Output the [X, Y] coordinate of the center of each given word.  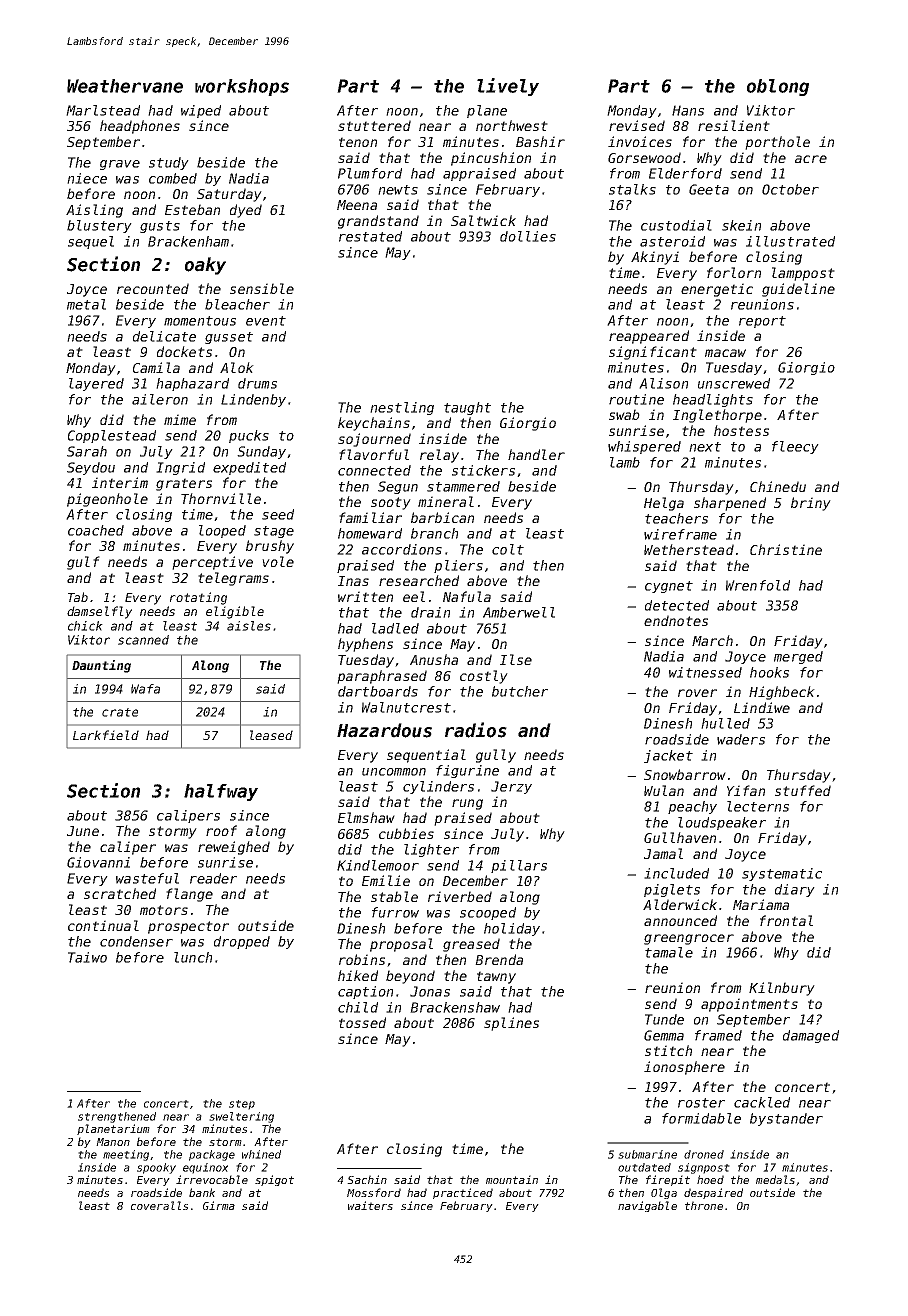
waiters [370, 1205]
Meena [357, 205]
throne [704, 1205]
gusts [160, 227]
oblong [778, 87]
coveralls [159, 1205]
